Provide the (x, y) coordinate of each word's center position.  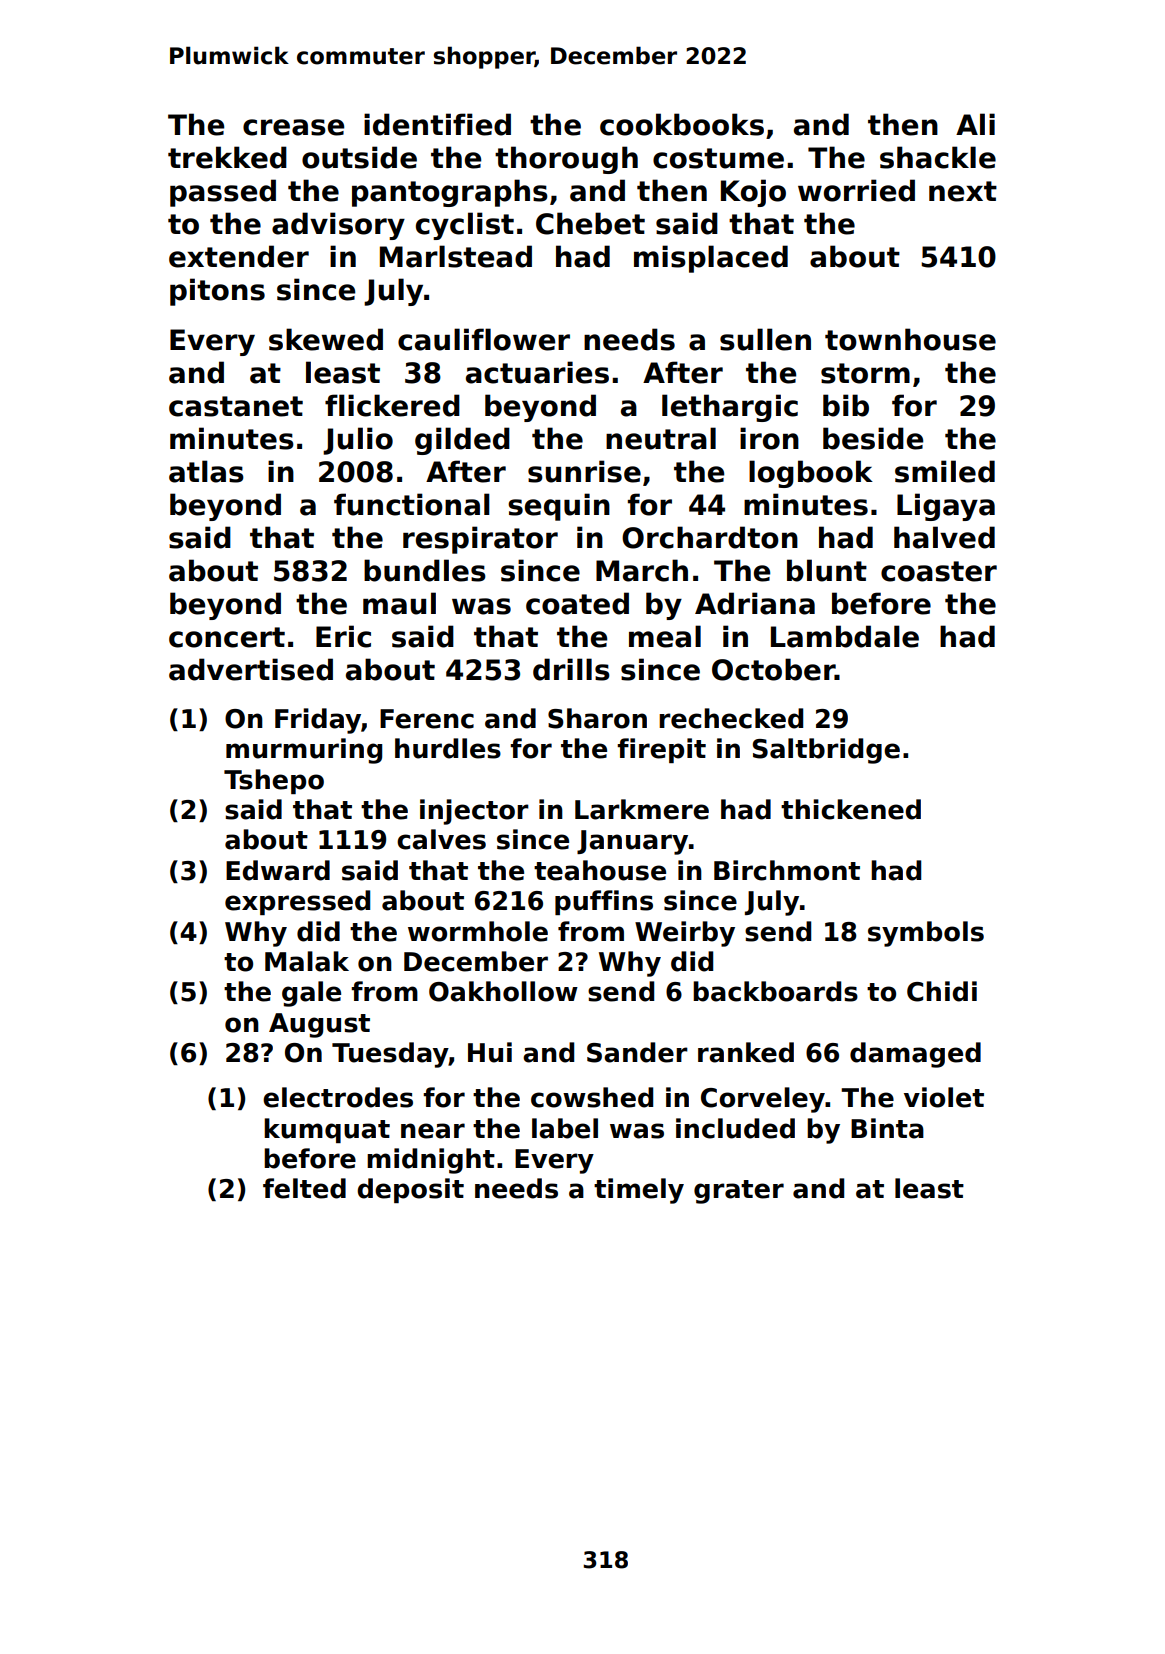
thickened (851, 809)
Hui (490, 1052)
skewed (326, 339)
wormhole (478, 931)
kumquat (327, 1130)
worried (856, 190)
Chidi (942, 991)
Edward (278, 870)
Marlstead (456, 256)
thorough (566, 160)
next (963, 191)
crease (293, 127)
